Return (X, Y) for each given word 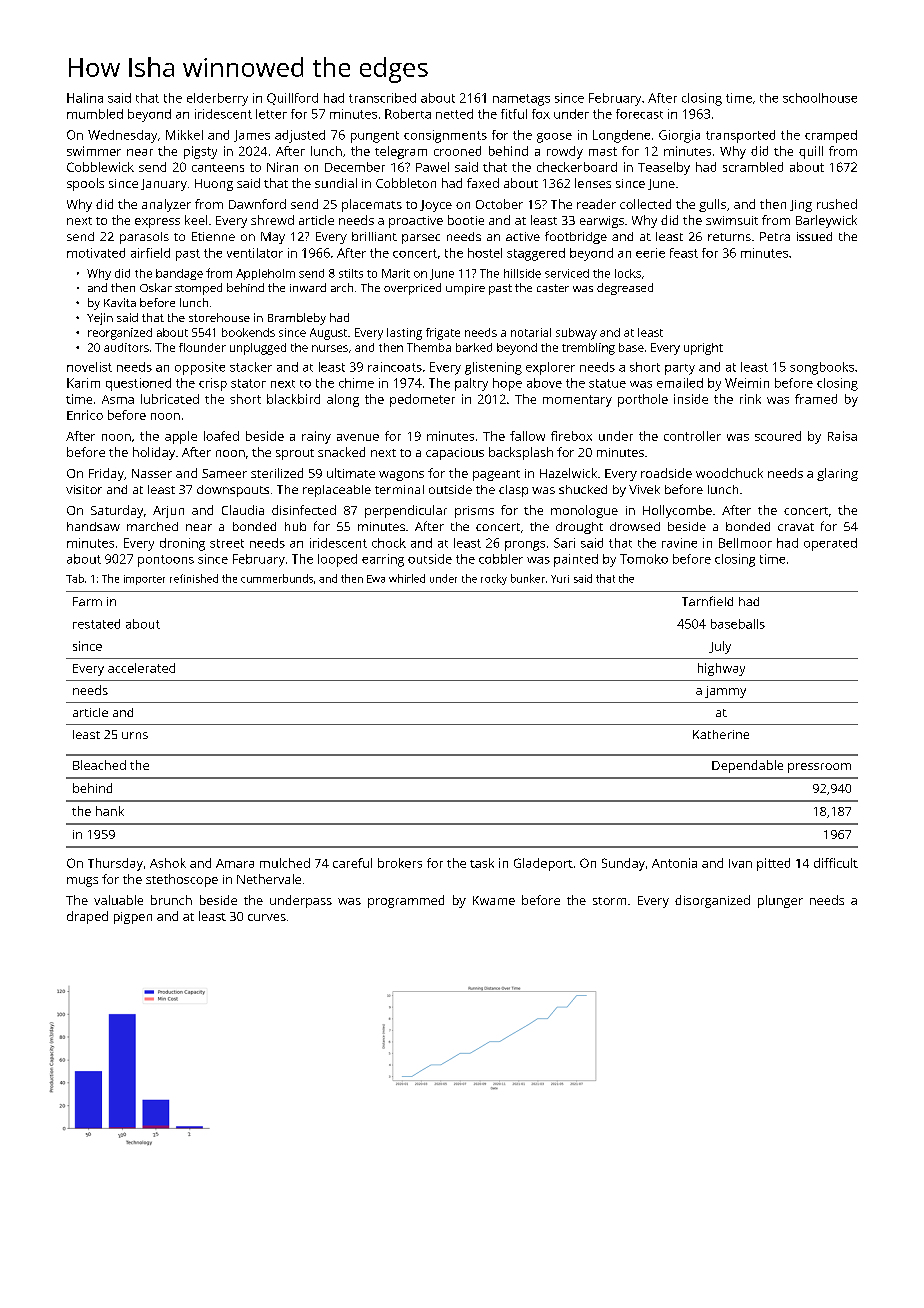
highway (721, 669)
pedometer (422, 400)
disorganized (712, 901)
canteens (218, 168)
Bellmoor (745, 543)
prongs (525, 546)
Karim (83, 383)
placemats (372, 205)
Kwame (494, 900)
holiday (154, 453)
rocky (494, 579)
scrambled (753, 167)
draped (87, 917)
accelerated (141, 668)
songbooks (822, 368)
